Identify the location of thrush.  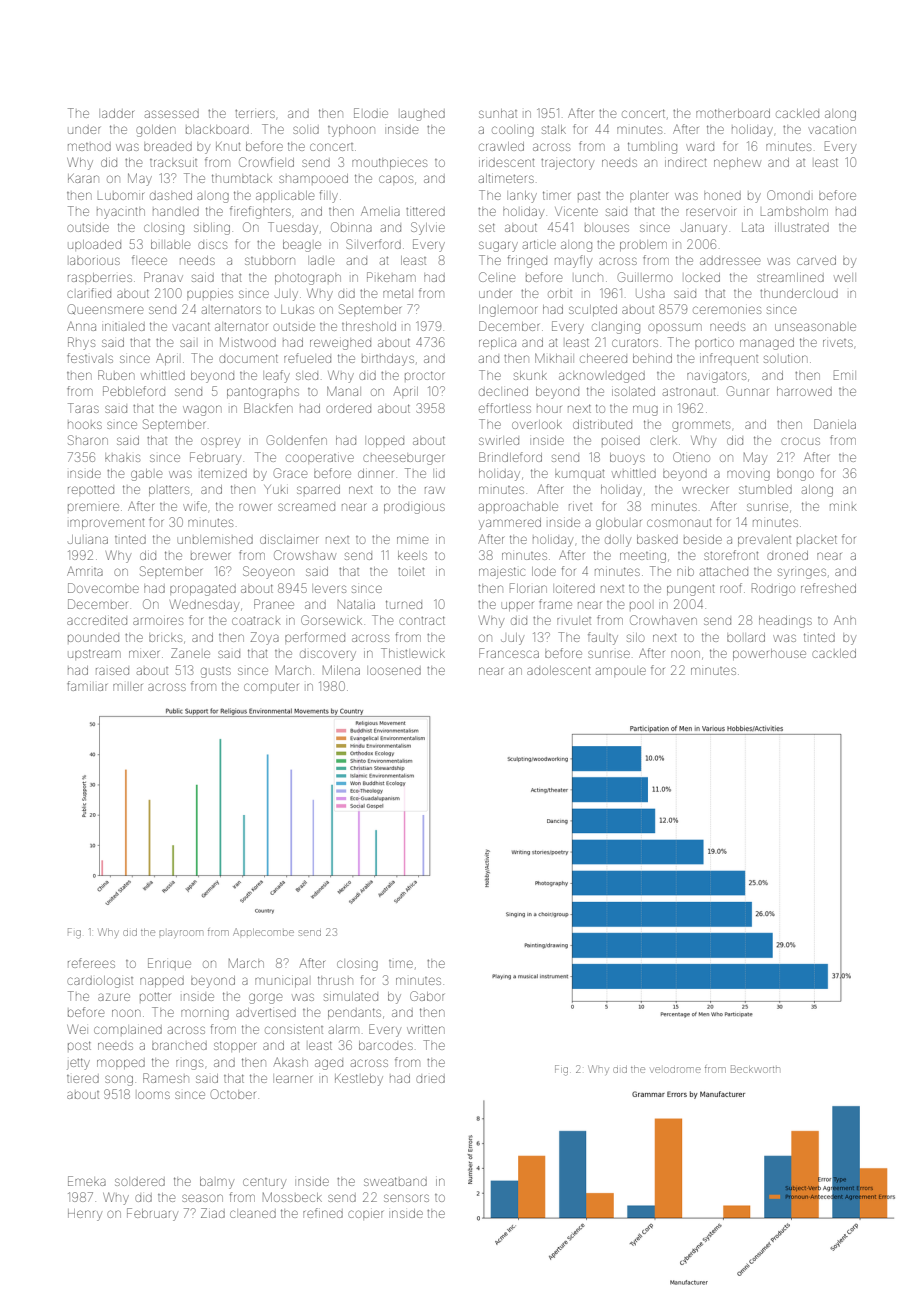
(335, 980).
